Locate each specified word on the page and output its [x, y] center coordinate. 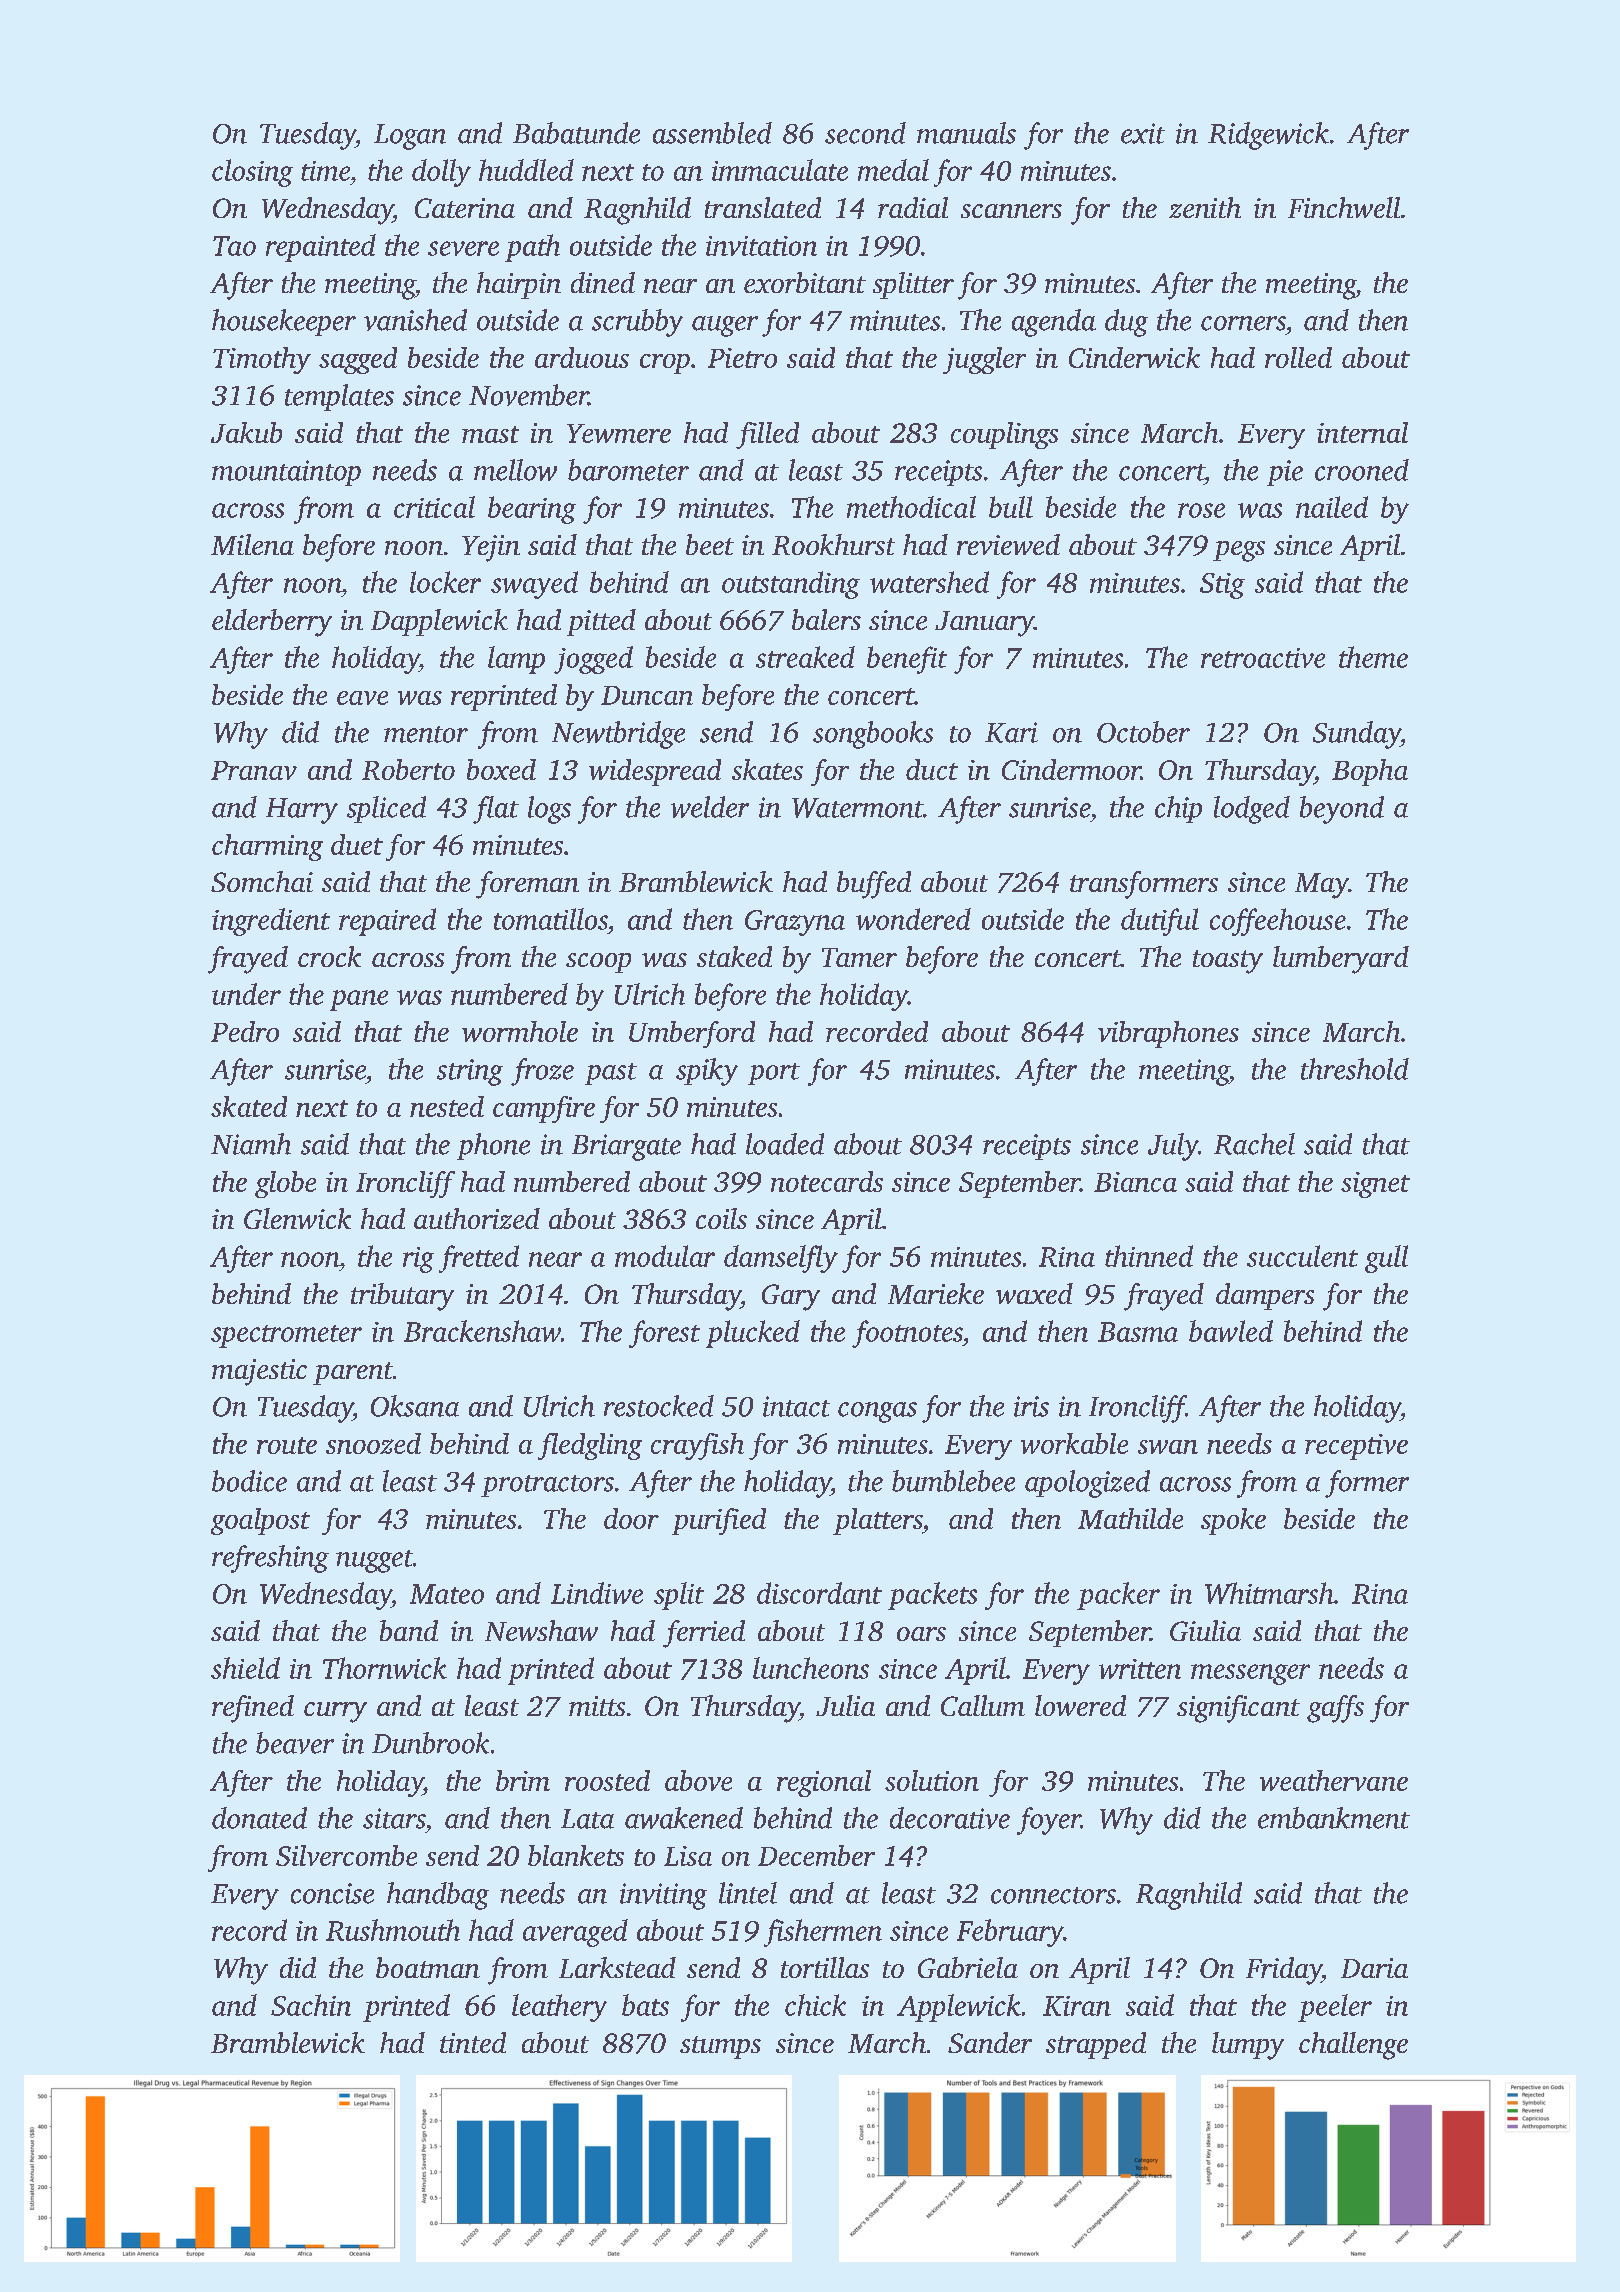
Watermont [857, 808]
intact [796, 1406]
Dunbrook [430, 1743]
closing [252, 173]
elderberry [272, 623]
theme [1373, 657]
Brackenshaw [482, 1331]
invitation [761, 246]
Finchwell [1344, 207]
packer [1118, 1596]
